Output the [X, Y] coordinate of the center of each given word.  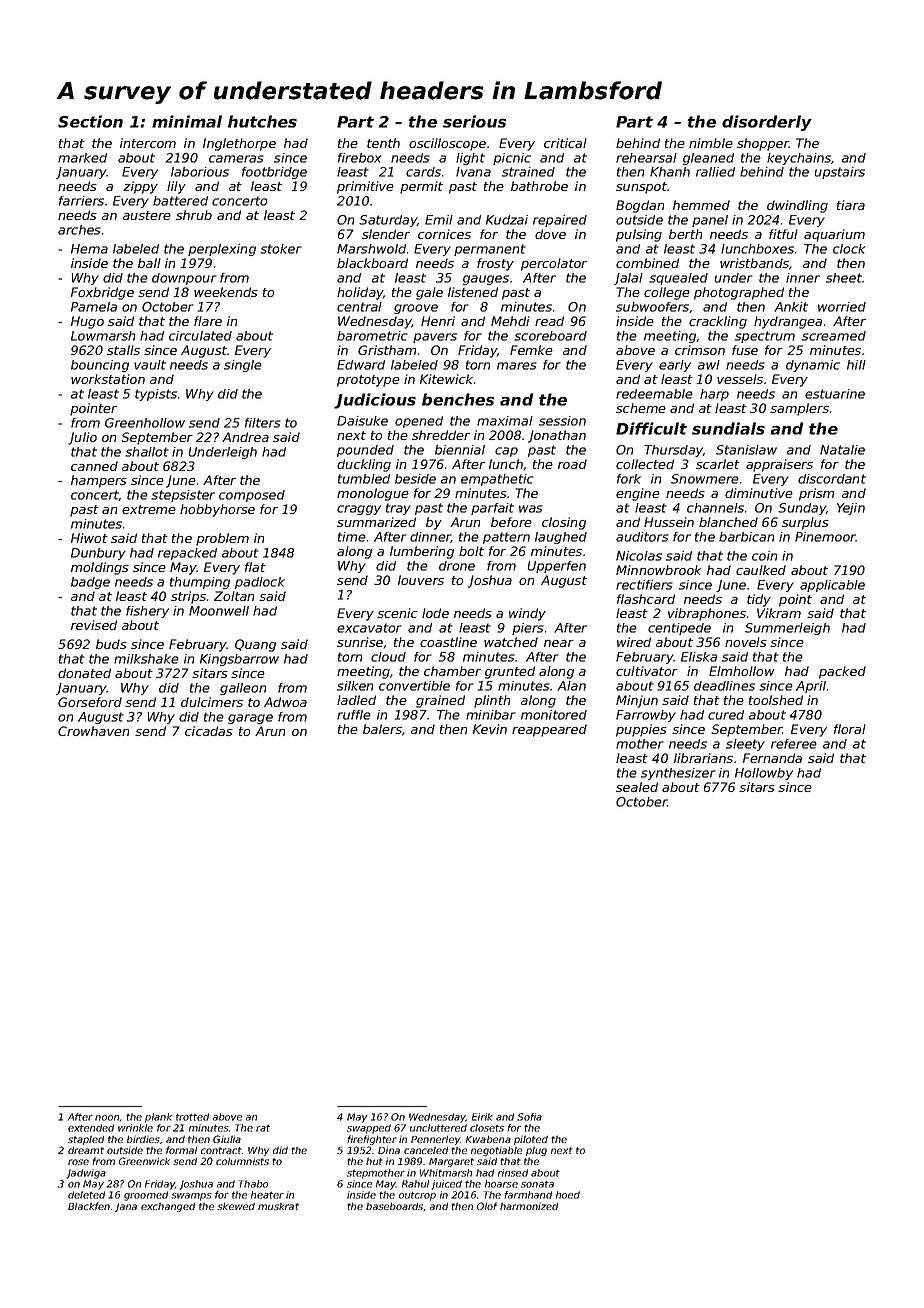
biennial [460, 450]
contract [221, 1150]
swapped [369, 1129]
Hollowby [764, 774]
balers [382, 729]
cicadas [209, 731]
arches [79, 230]
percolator [554, 264]
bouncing [100, 366]
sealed [637, 787]
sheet [844, 278]
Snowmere [705, 479]
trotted [192, 1117]
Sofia [529, 1117]
